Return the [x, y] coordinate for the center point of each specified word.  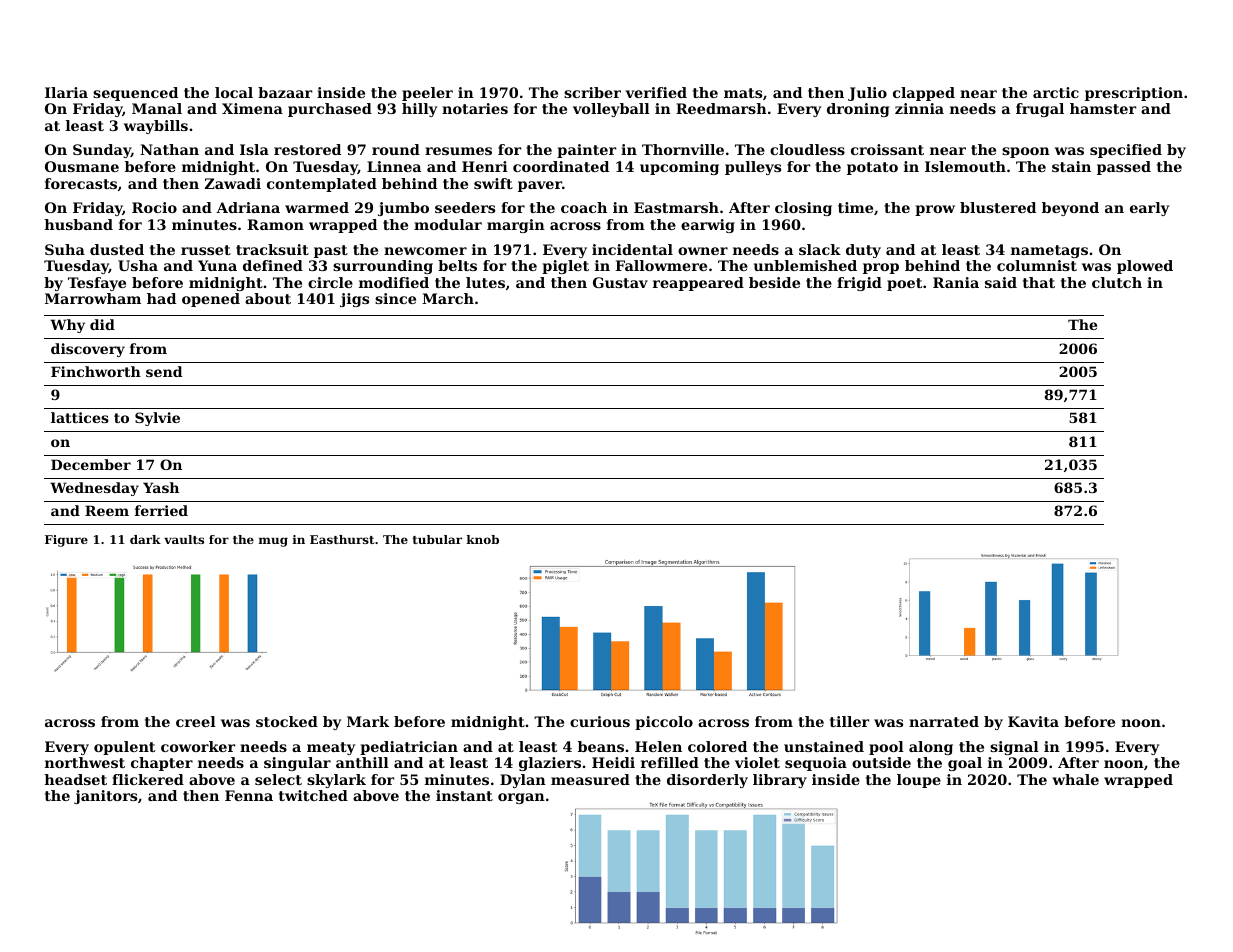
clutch [1117, 282]
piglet [565, 267]
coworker [198, 746]
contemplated [322, 185]
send [164, 371]
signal [1014, 748]
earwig [708, 226]
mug [273, 542]
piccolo [664, 723]
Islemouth [965, 166]
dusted [117, 249]
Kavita [1033, 721]
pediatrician [409, 748]
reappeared [698, 284]
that [1039, 282]
